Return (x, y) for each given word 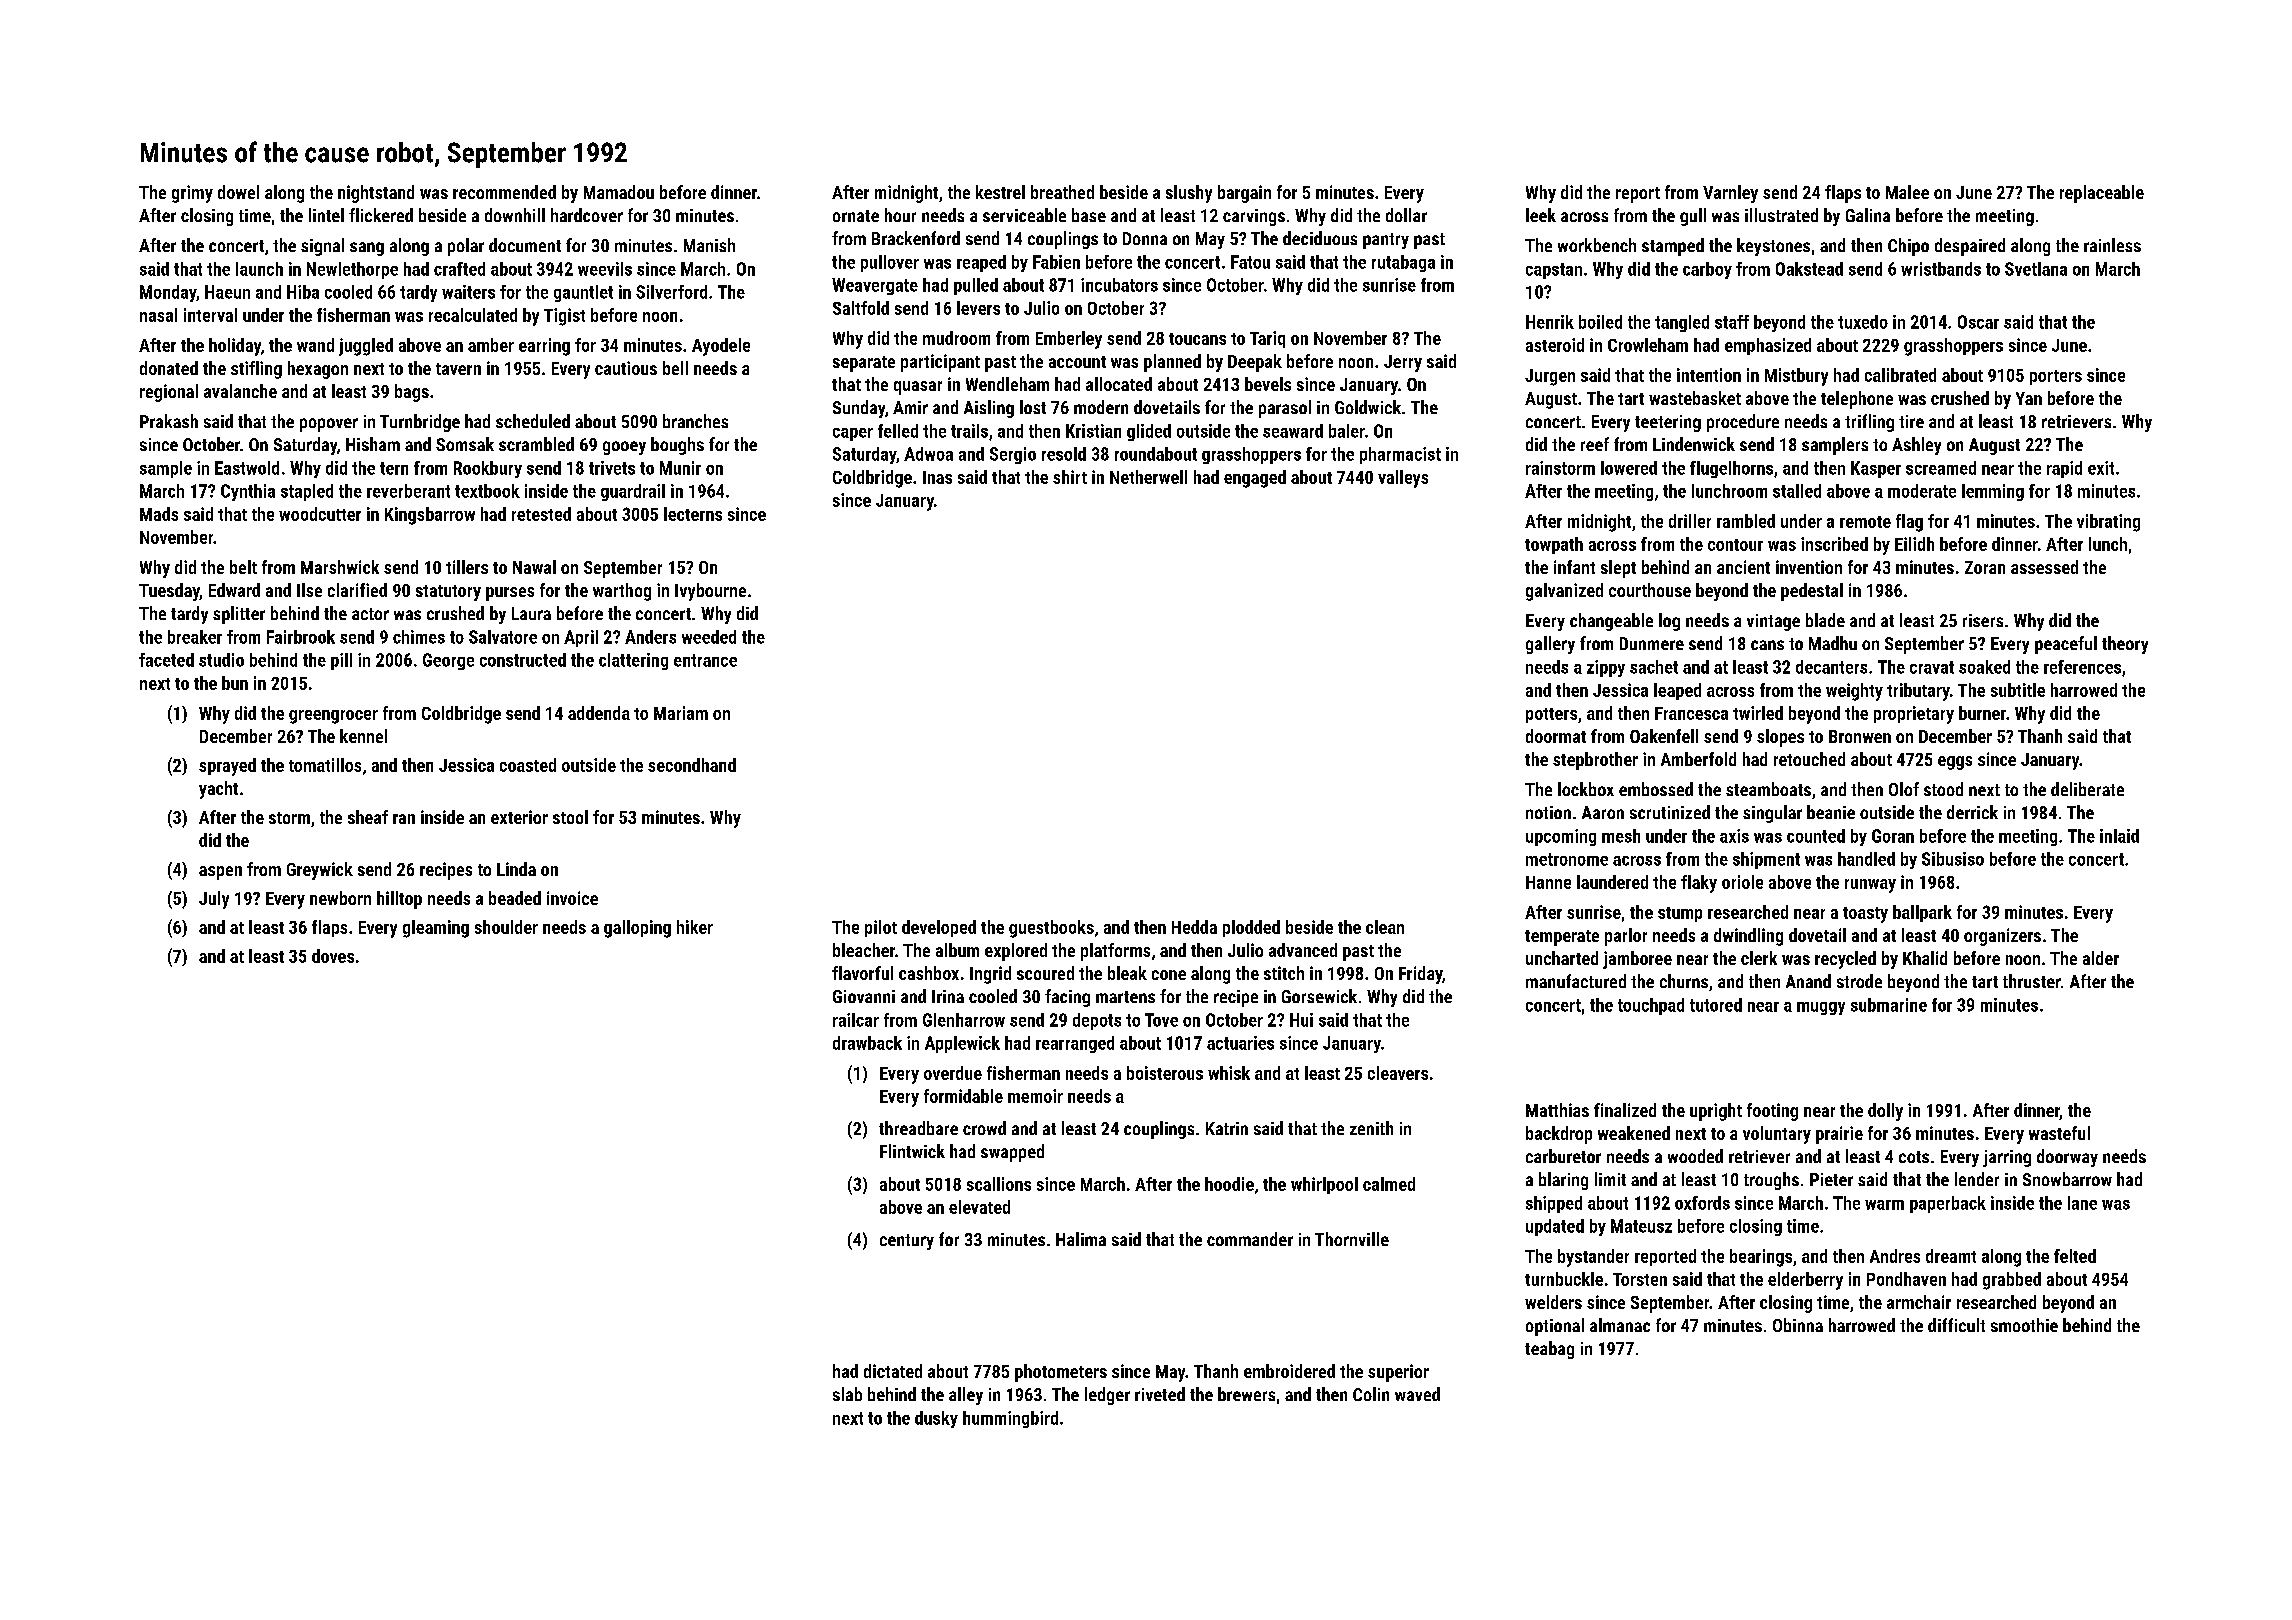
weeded (709, 637)
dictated (893, 1371)
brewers (1246, 1394)
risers (1983, 620)
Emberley (1069, 340)
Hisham (373, 444)
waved (1417, 1394)
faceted (166, 660)
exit (2101, 468)
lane (2082, 1203)
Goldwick (1368, 407)
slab (847, 1394)
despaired (1970, 247)
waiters (468, 292)
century (907, 1242)
